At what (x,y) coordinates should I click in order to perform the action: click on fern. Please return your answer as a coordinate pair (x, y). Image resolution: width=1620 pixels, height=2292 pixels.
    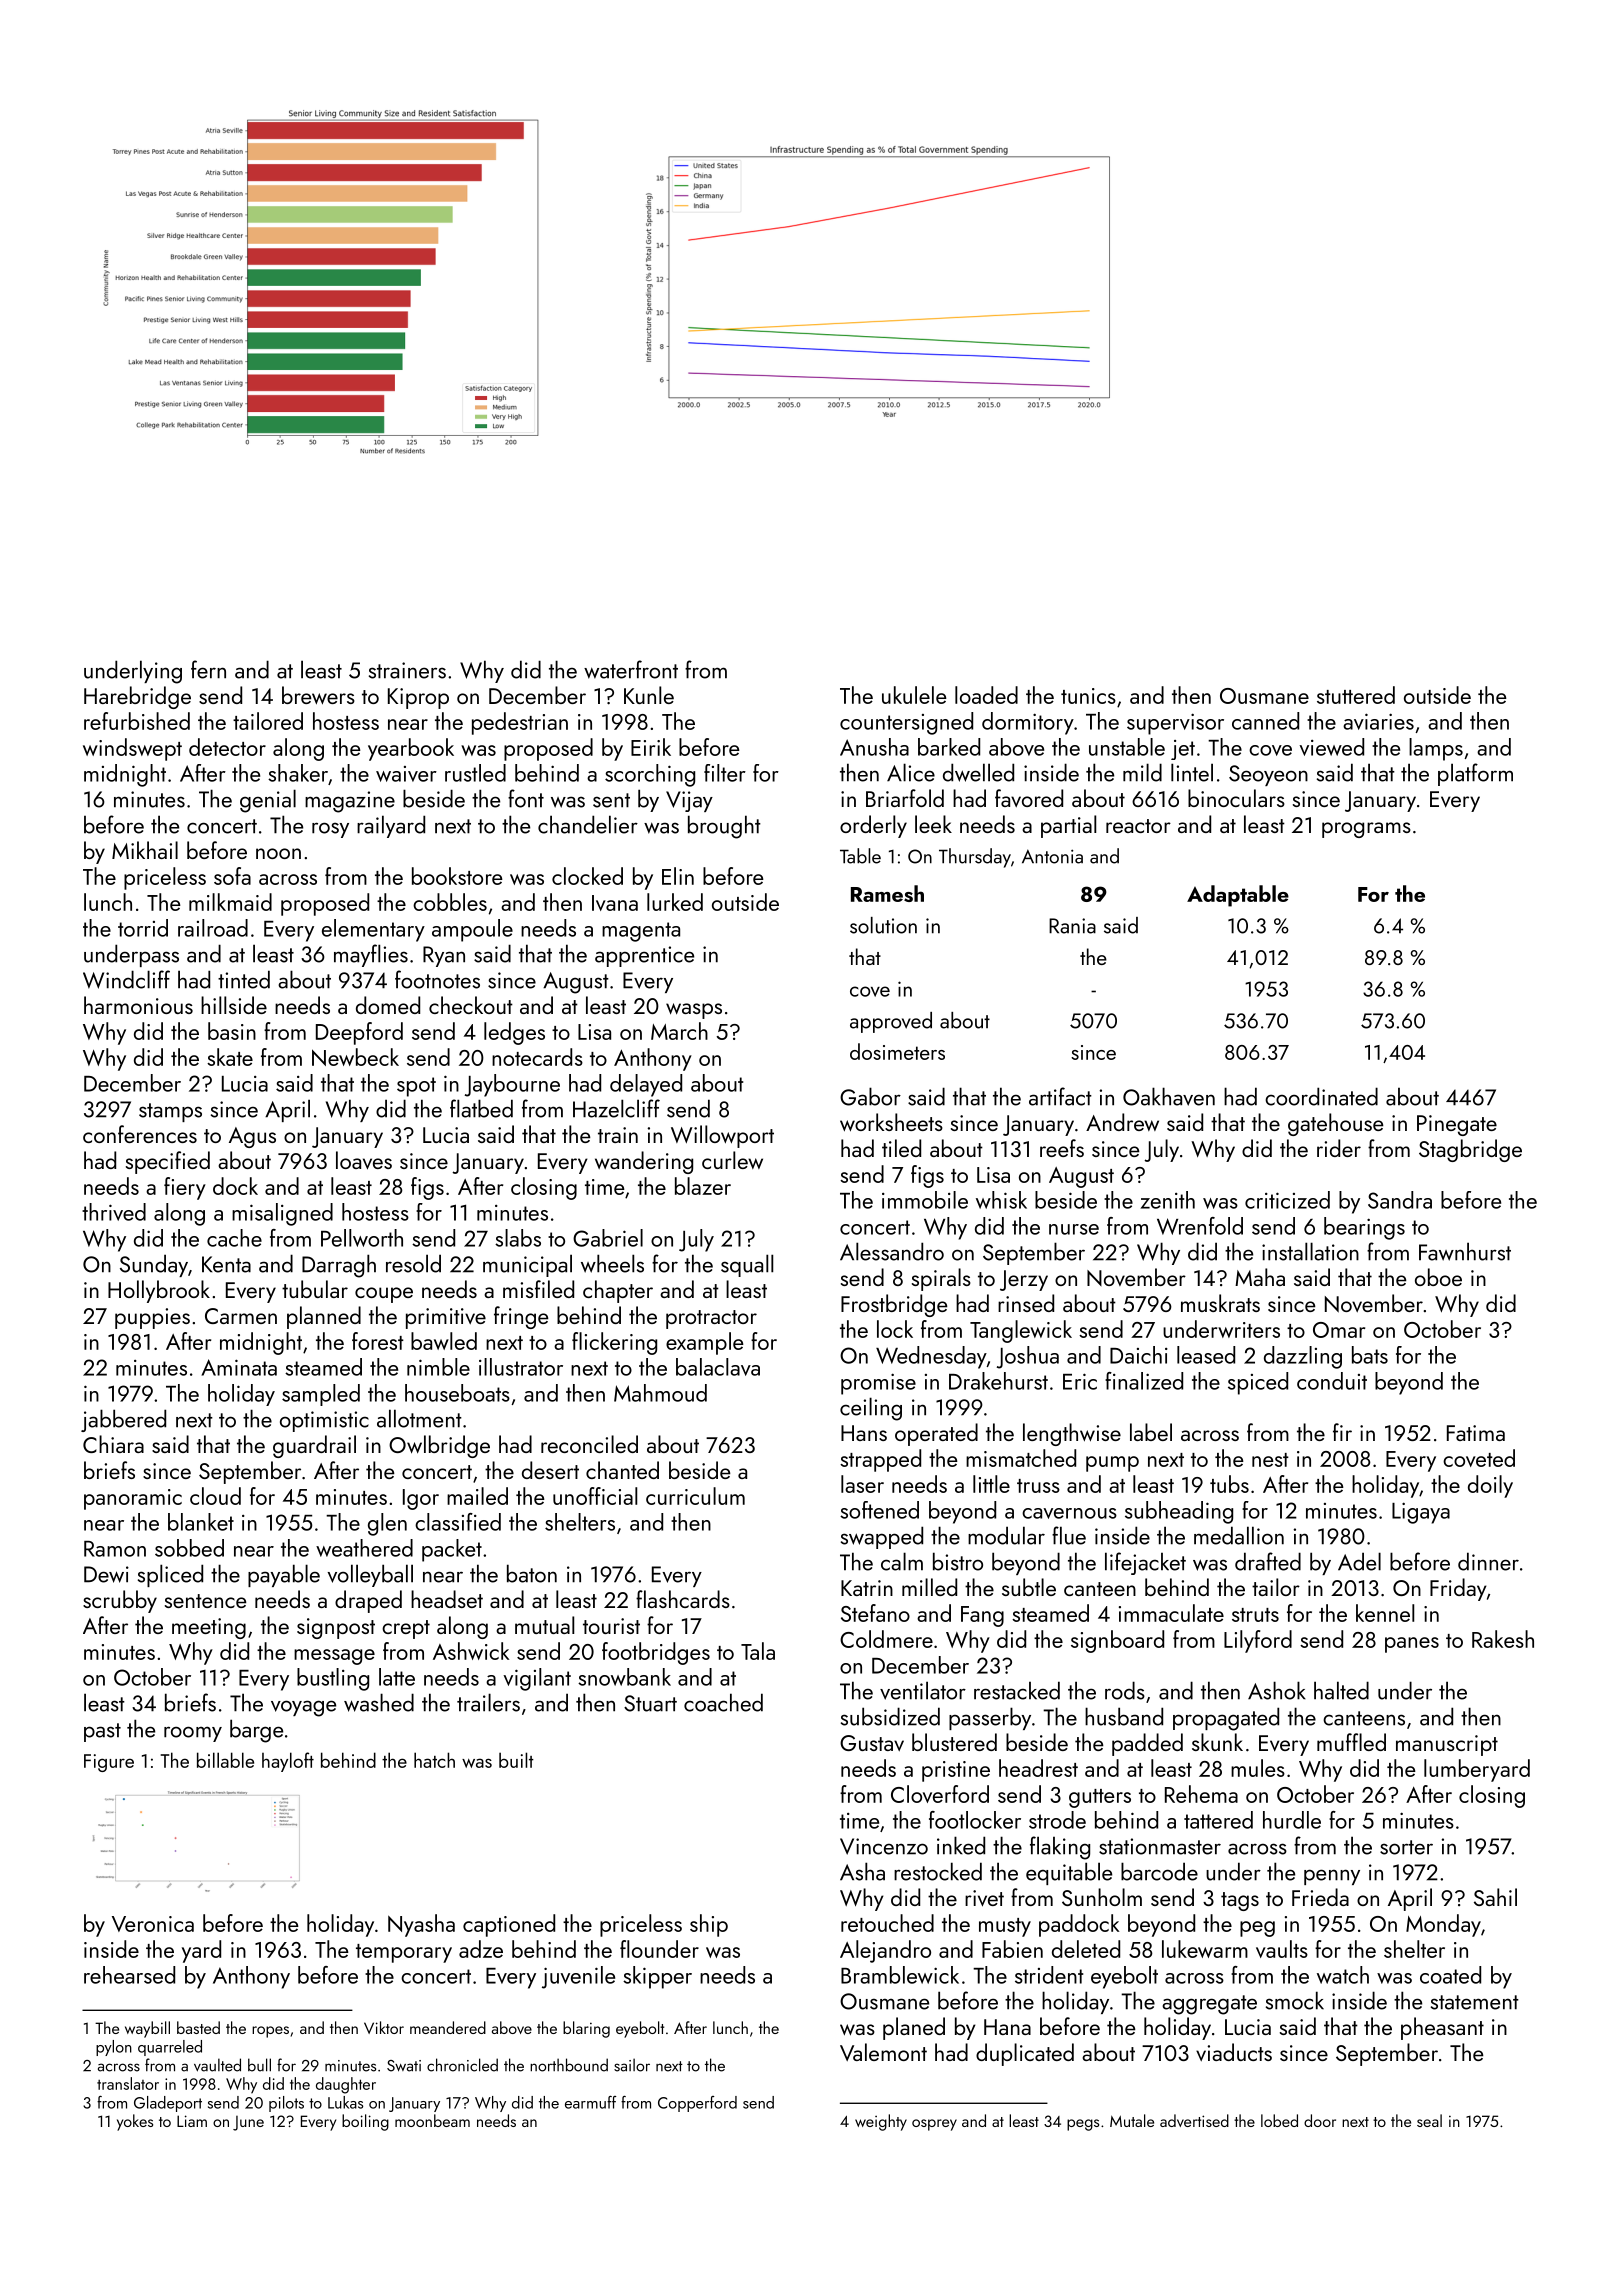
    Looking at the image, I should click on (208, 669).
